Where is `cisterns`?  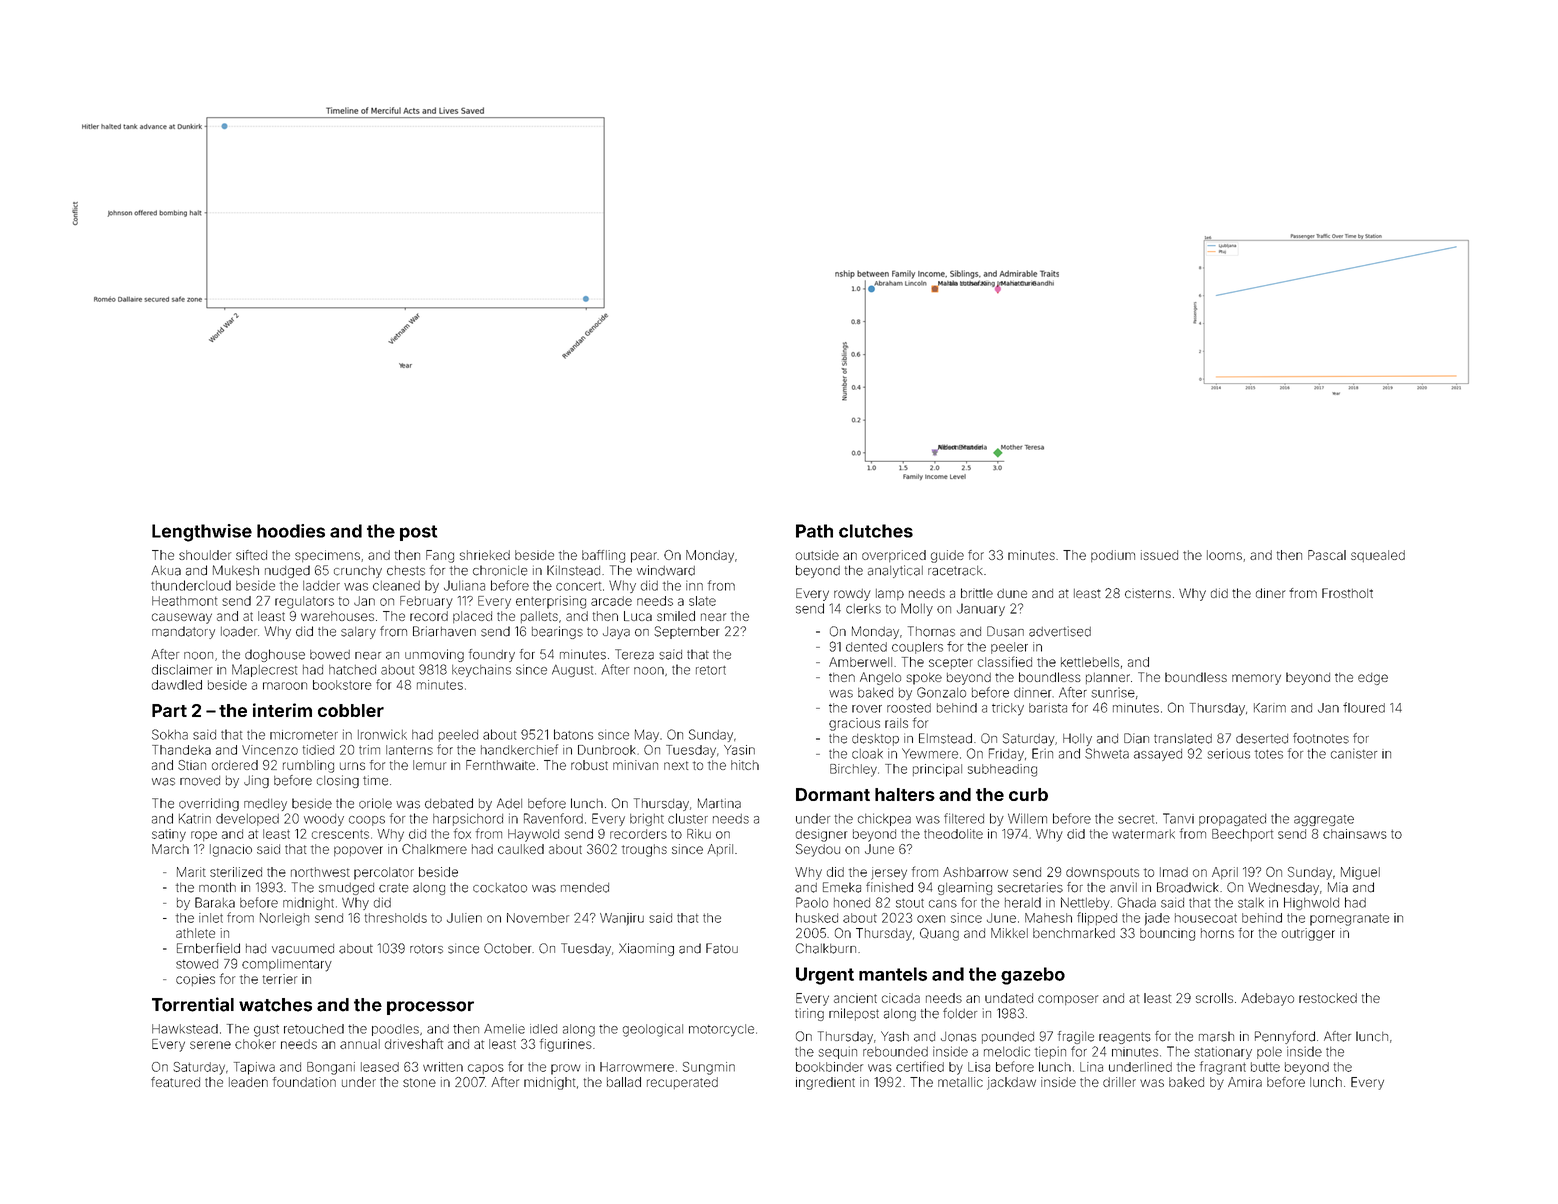
cisterns is located at coordinates (1148, 593).
